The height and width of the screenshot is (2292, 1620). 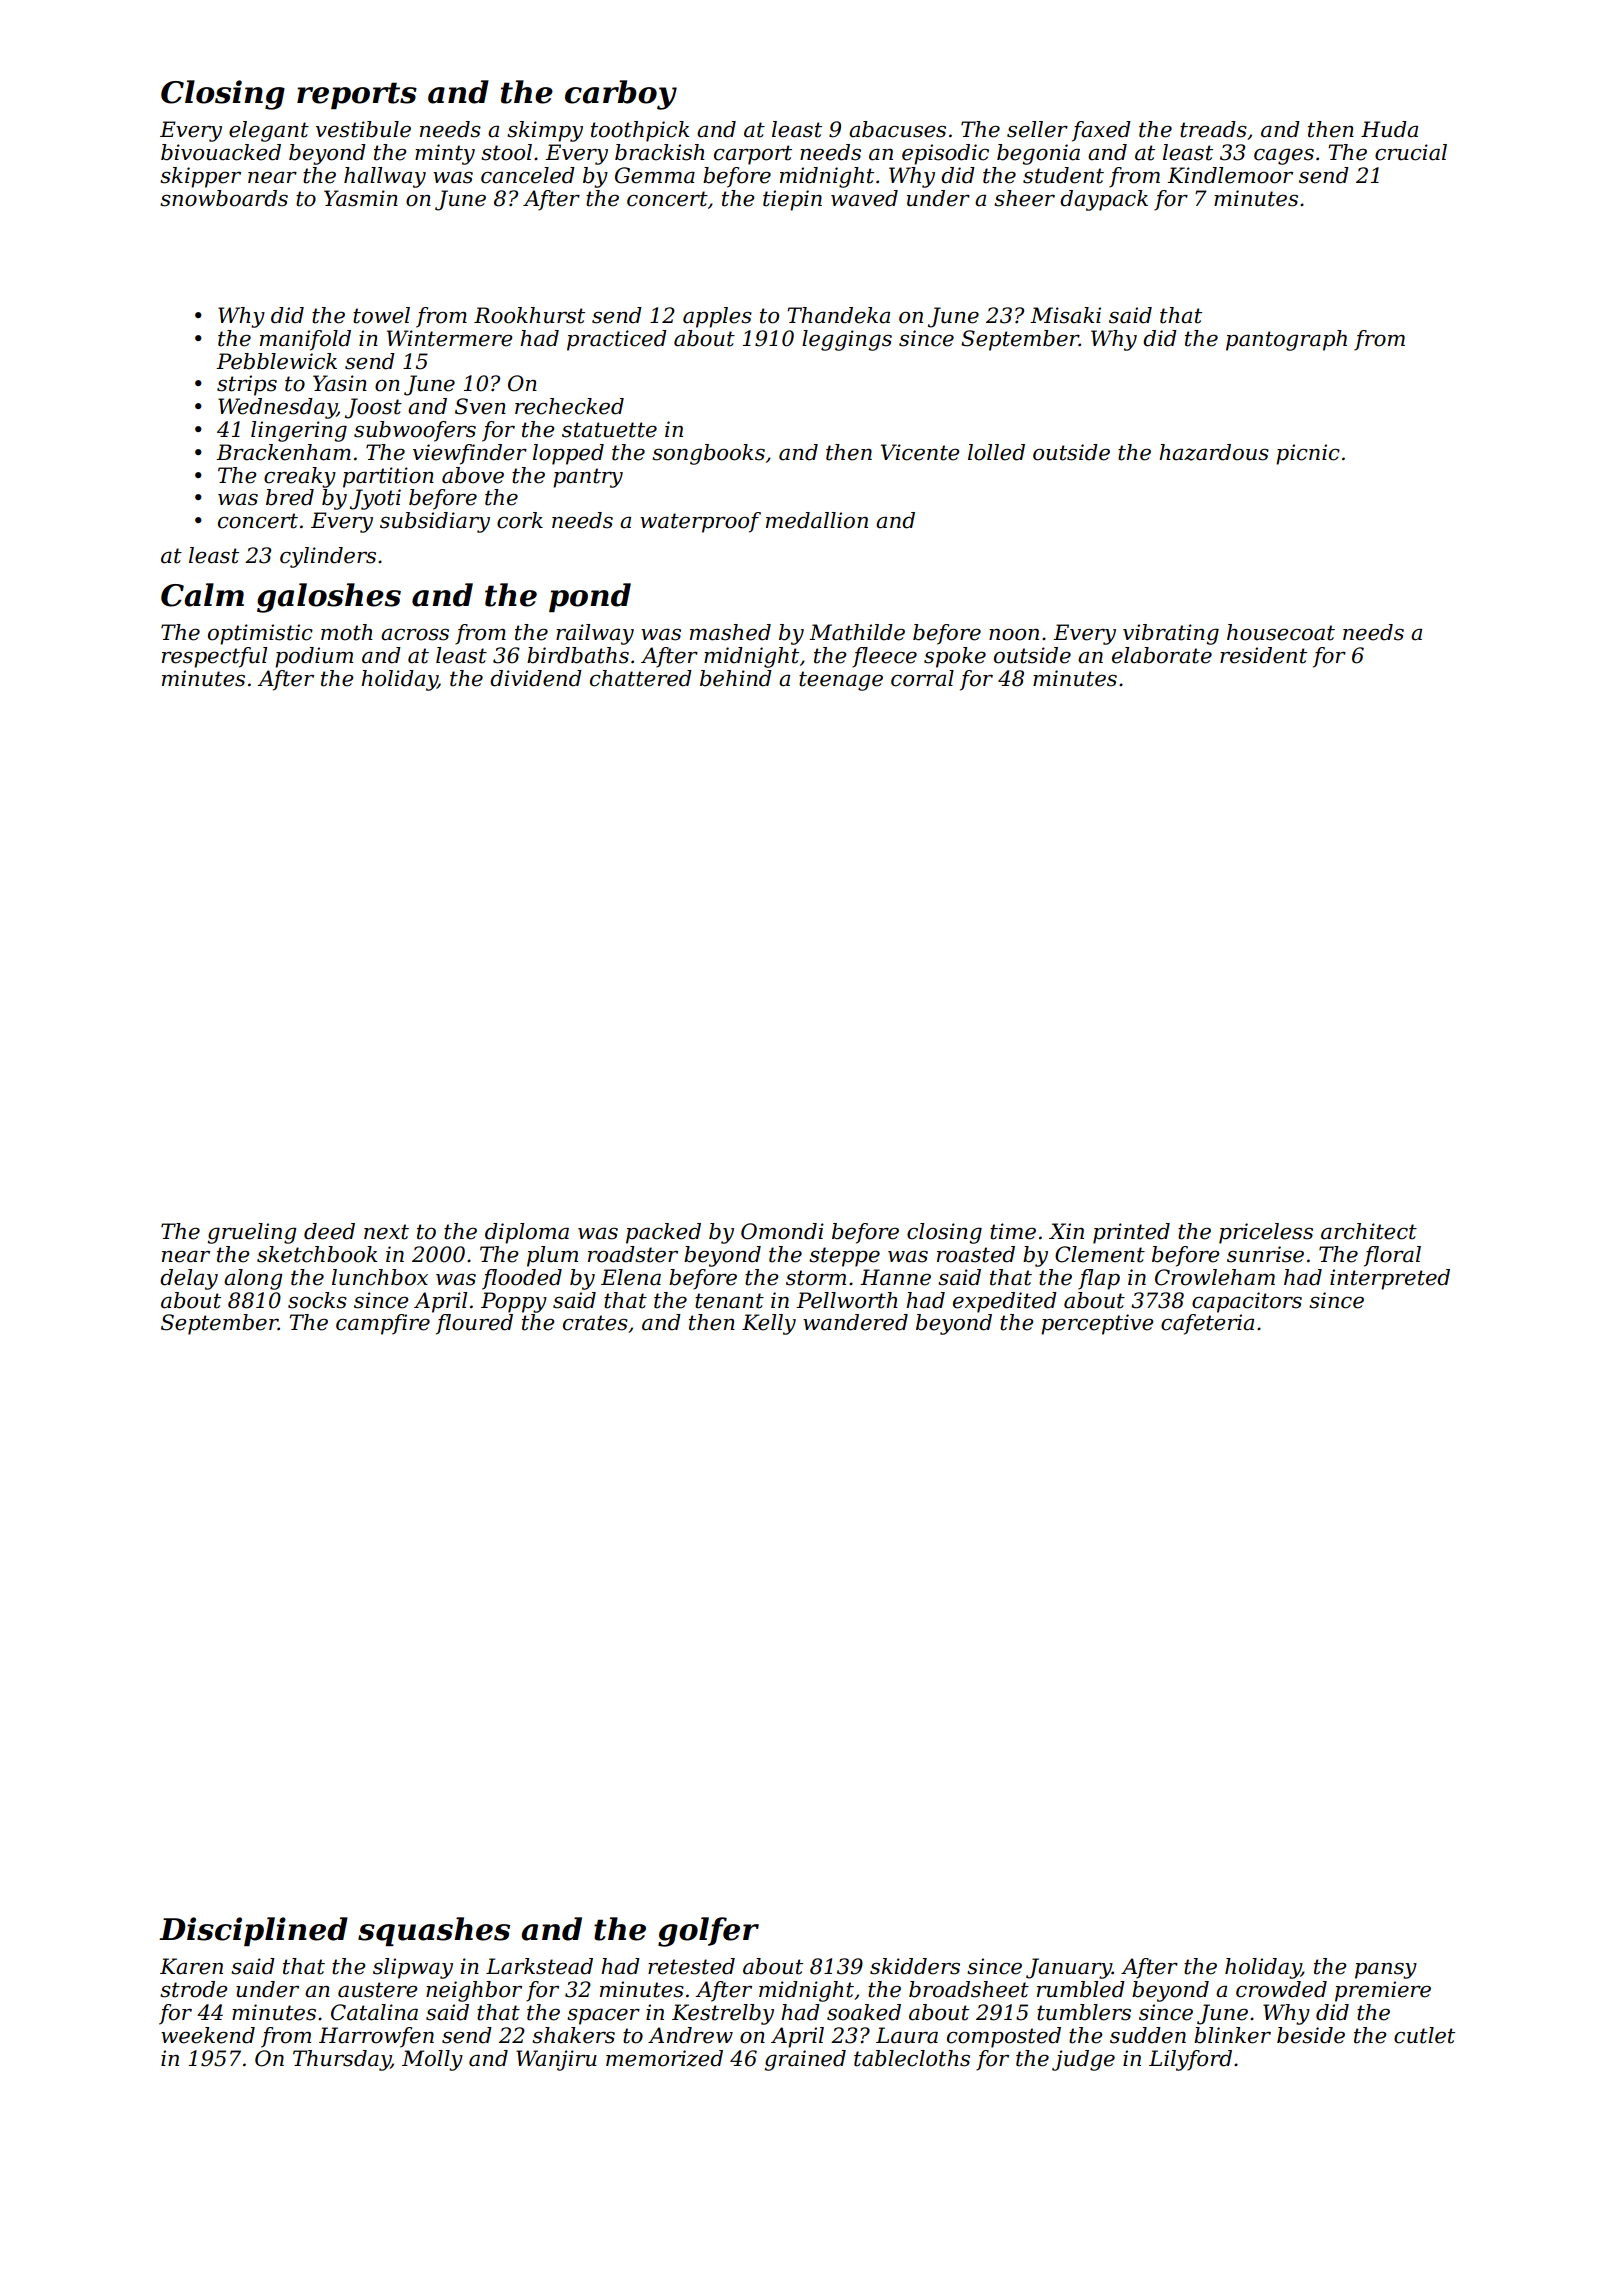 What do you see at coordinates (1162, 655) in the screenshot?
I see `elaborate` at bounding box center [1162, 655].
